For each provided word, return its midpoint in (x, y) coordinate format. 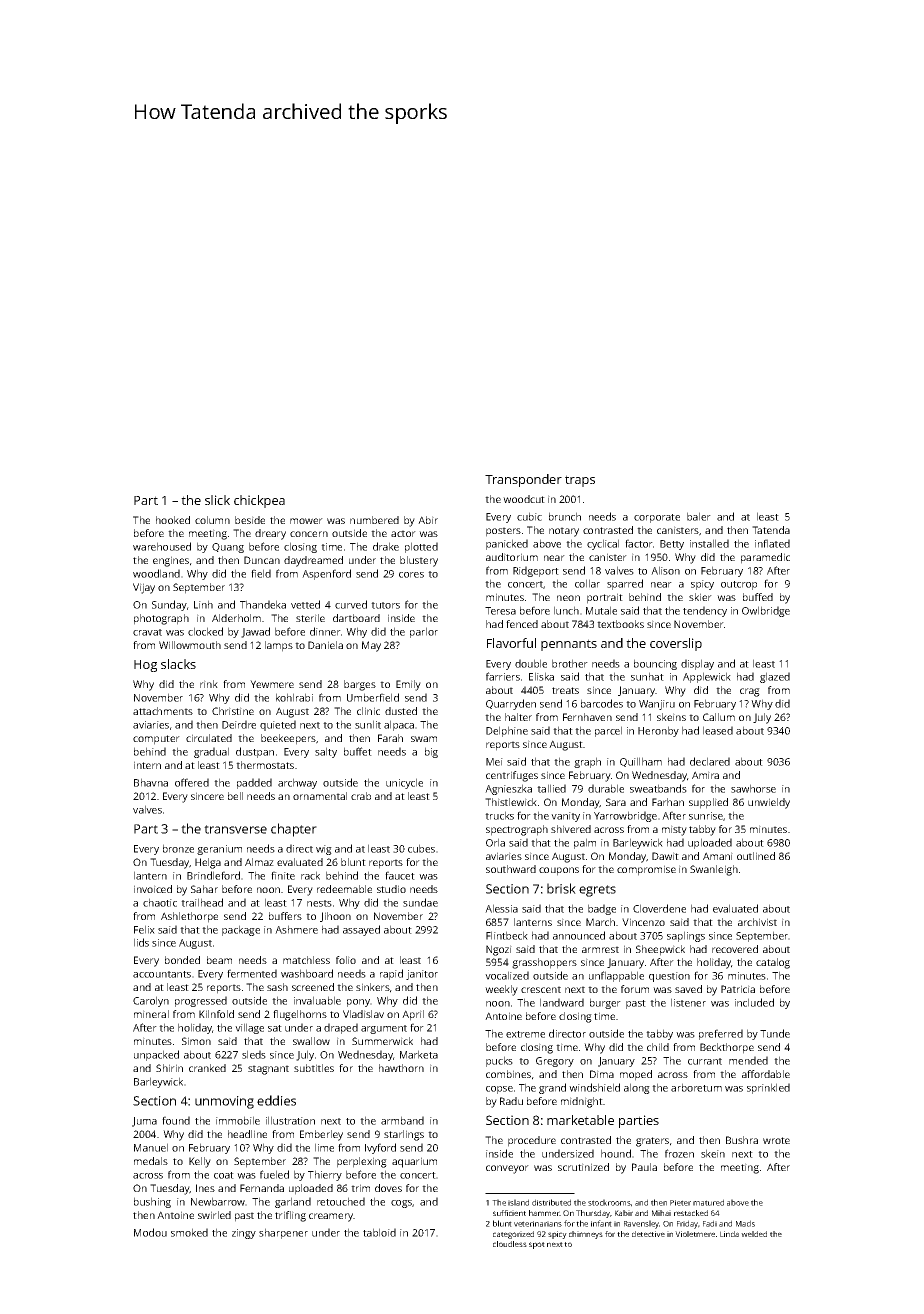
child (658, 1047)
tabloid (379, 1232)
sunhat (647, 676)
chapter (294, 830)
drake (386, 546)
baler (699, 516)
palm (585, 843)
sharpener (283, 1233)
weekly (501, 990)
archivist (757, 922)
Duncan (262, 560)
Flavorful (511, 643)
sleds (254, 1054)
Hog (145, 666)
